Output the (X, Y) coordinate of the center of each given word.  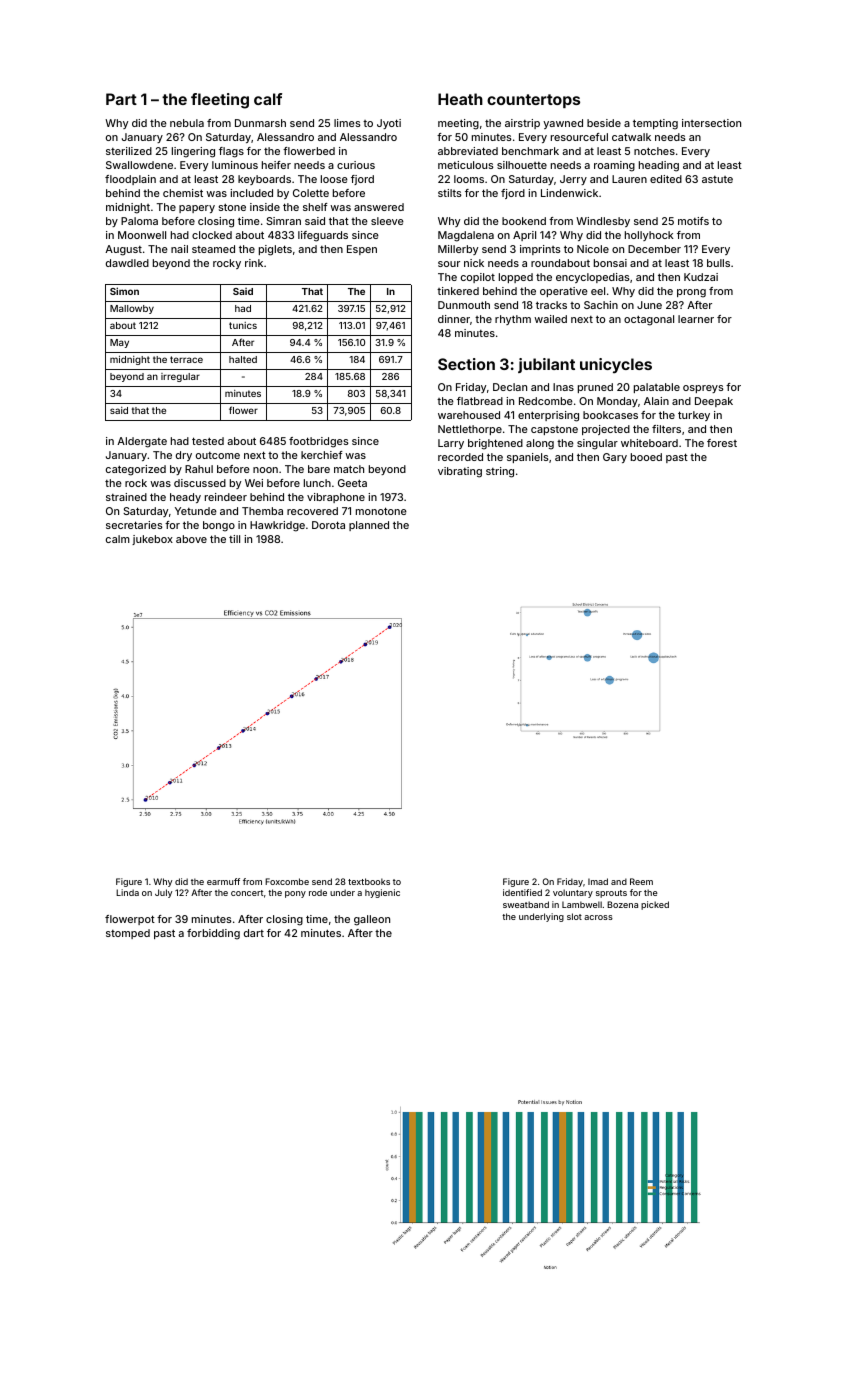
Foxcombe (287, 881)
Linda (127, 892)
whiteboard (649, 443)
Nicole (593, 249)
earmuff (223, 881)
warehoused (469, 415)
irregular (180, 377)
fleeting (220, 101)
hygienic (382, 893)
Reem (641, 881)
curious (356, 165)
